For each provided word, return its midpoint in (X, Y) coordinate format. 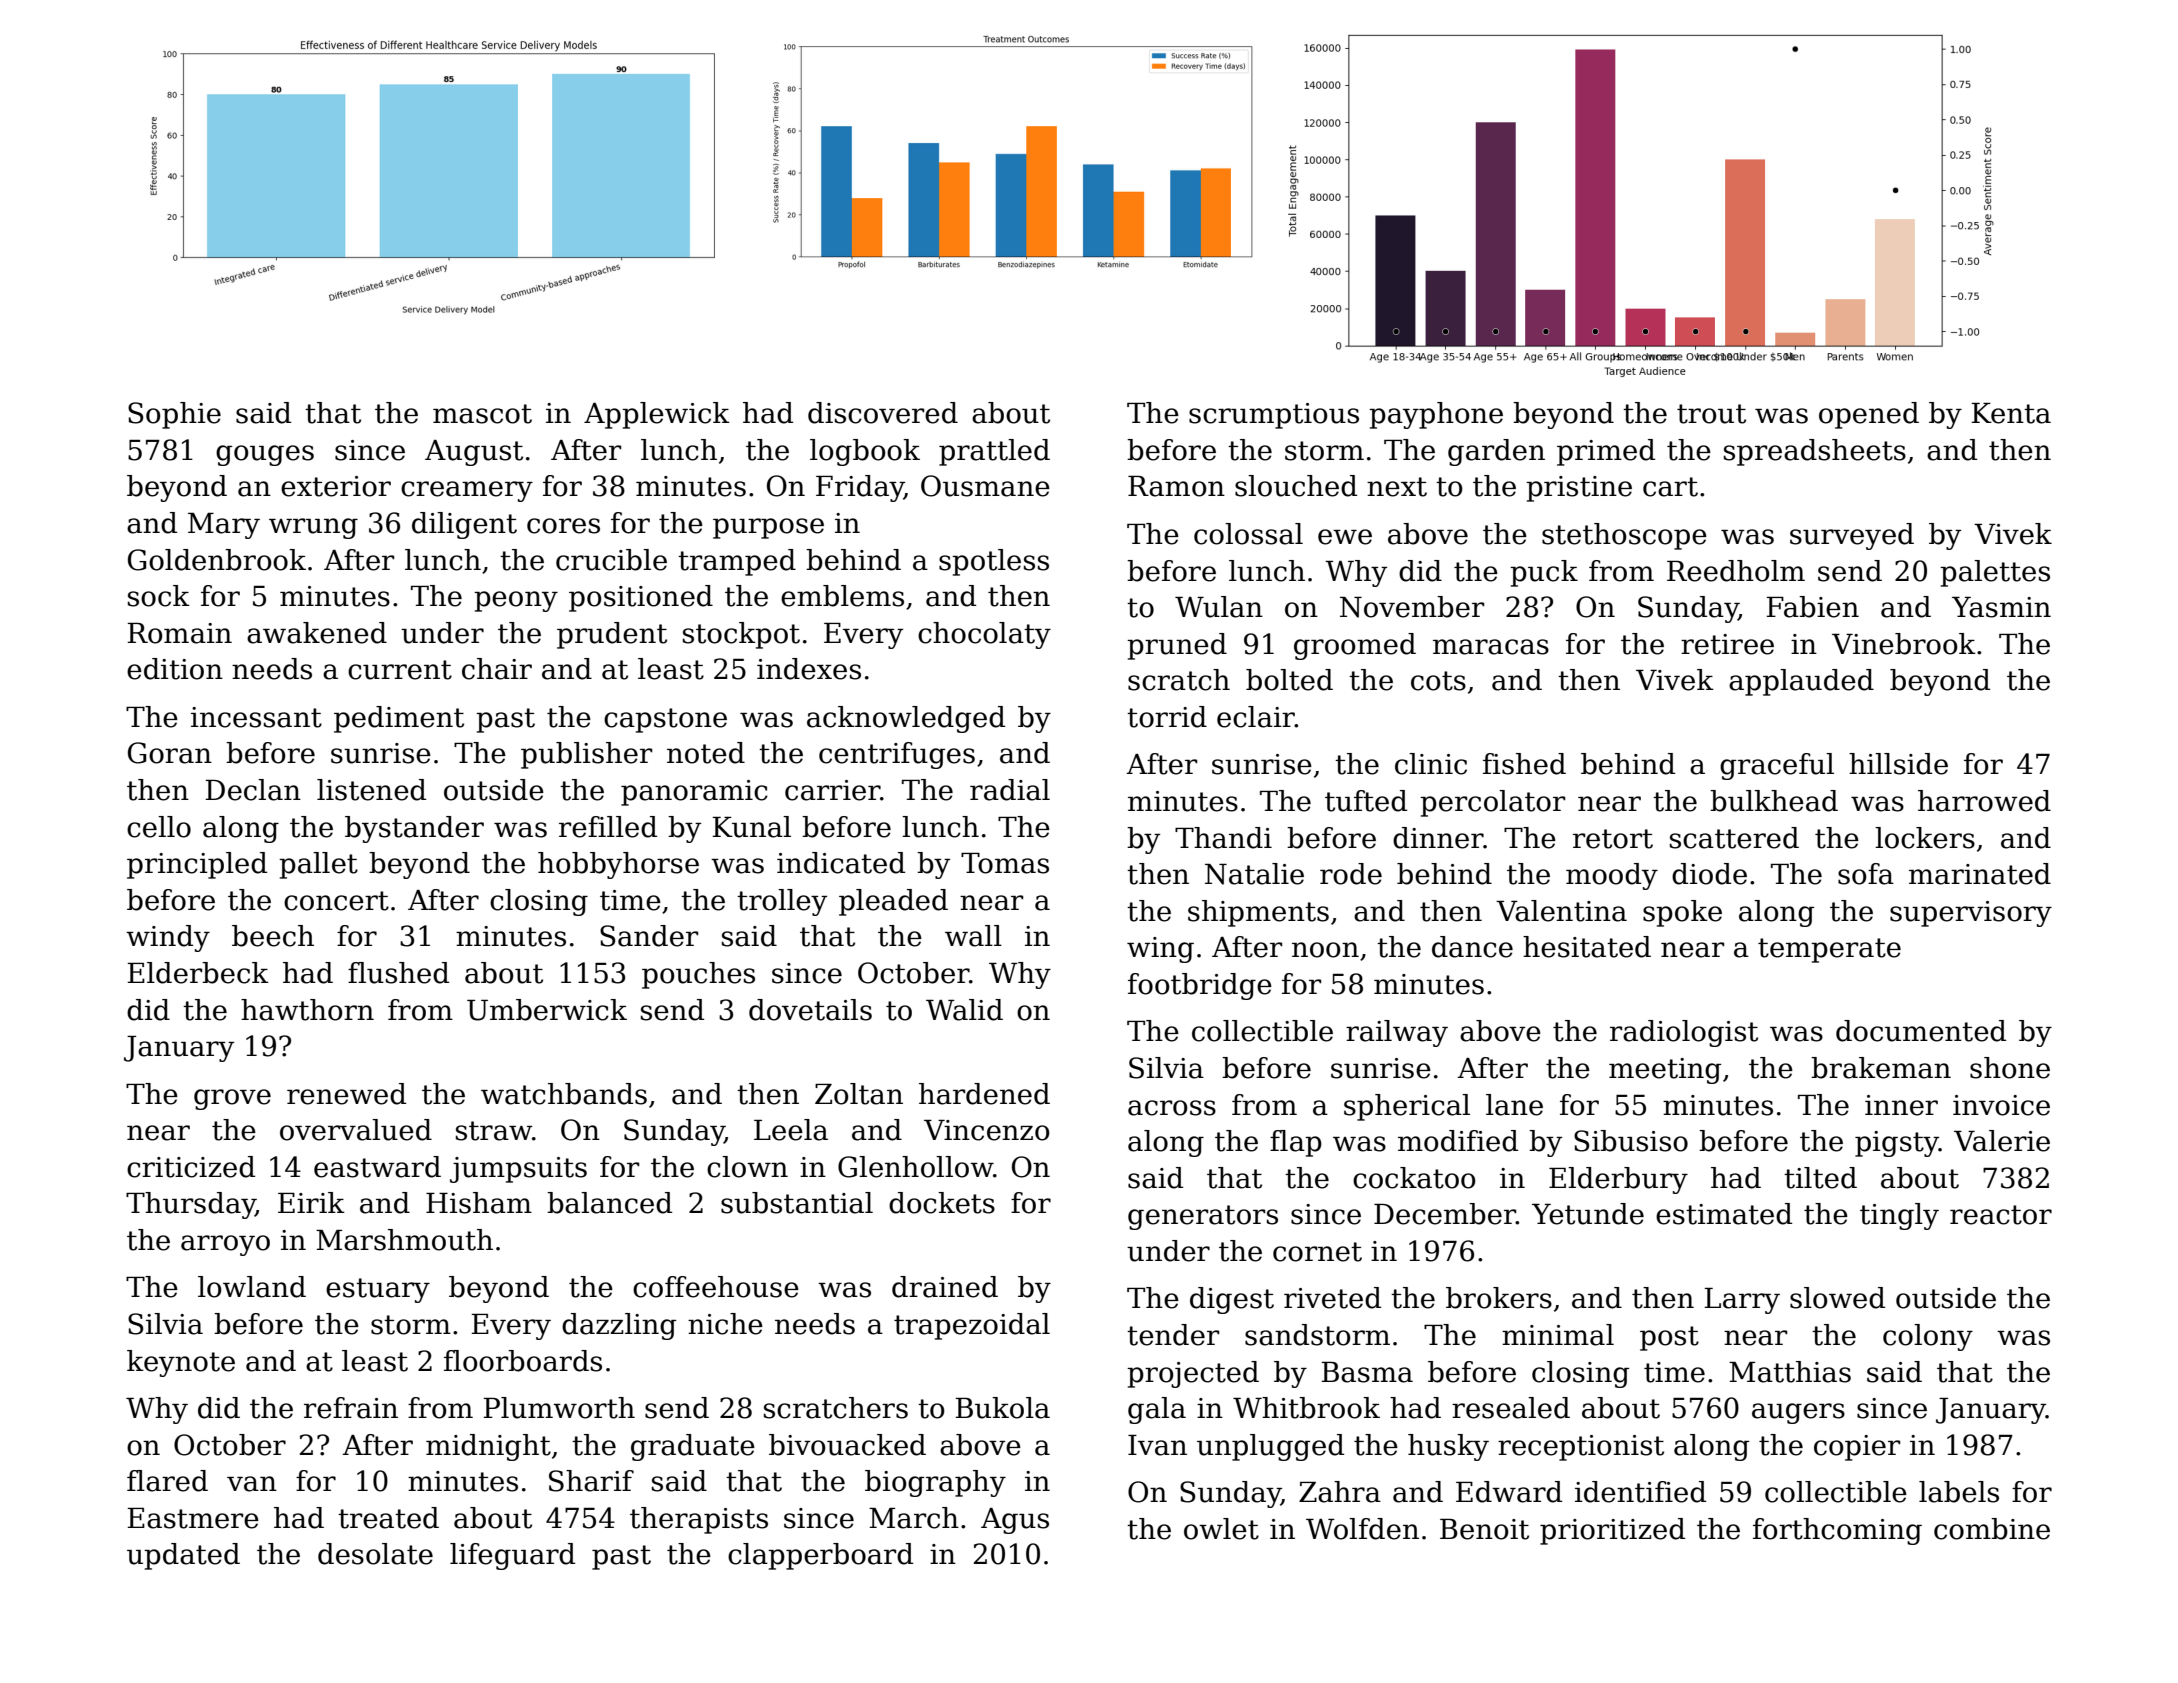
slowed (1837, 1298)
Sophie (174, 415)
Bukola (1002, 1408)
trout (1711, 414)
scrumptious (1274, 416)
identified (1640, 1492)
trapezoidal (972, 1326)
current (400, 670)
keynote (181, 1363)
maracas (1491, 647)
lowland (252, 1287)
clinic (1431, 764)
